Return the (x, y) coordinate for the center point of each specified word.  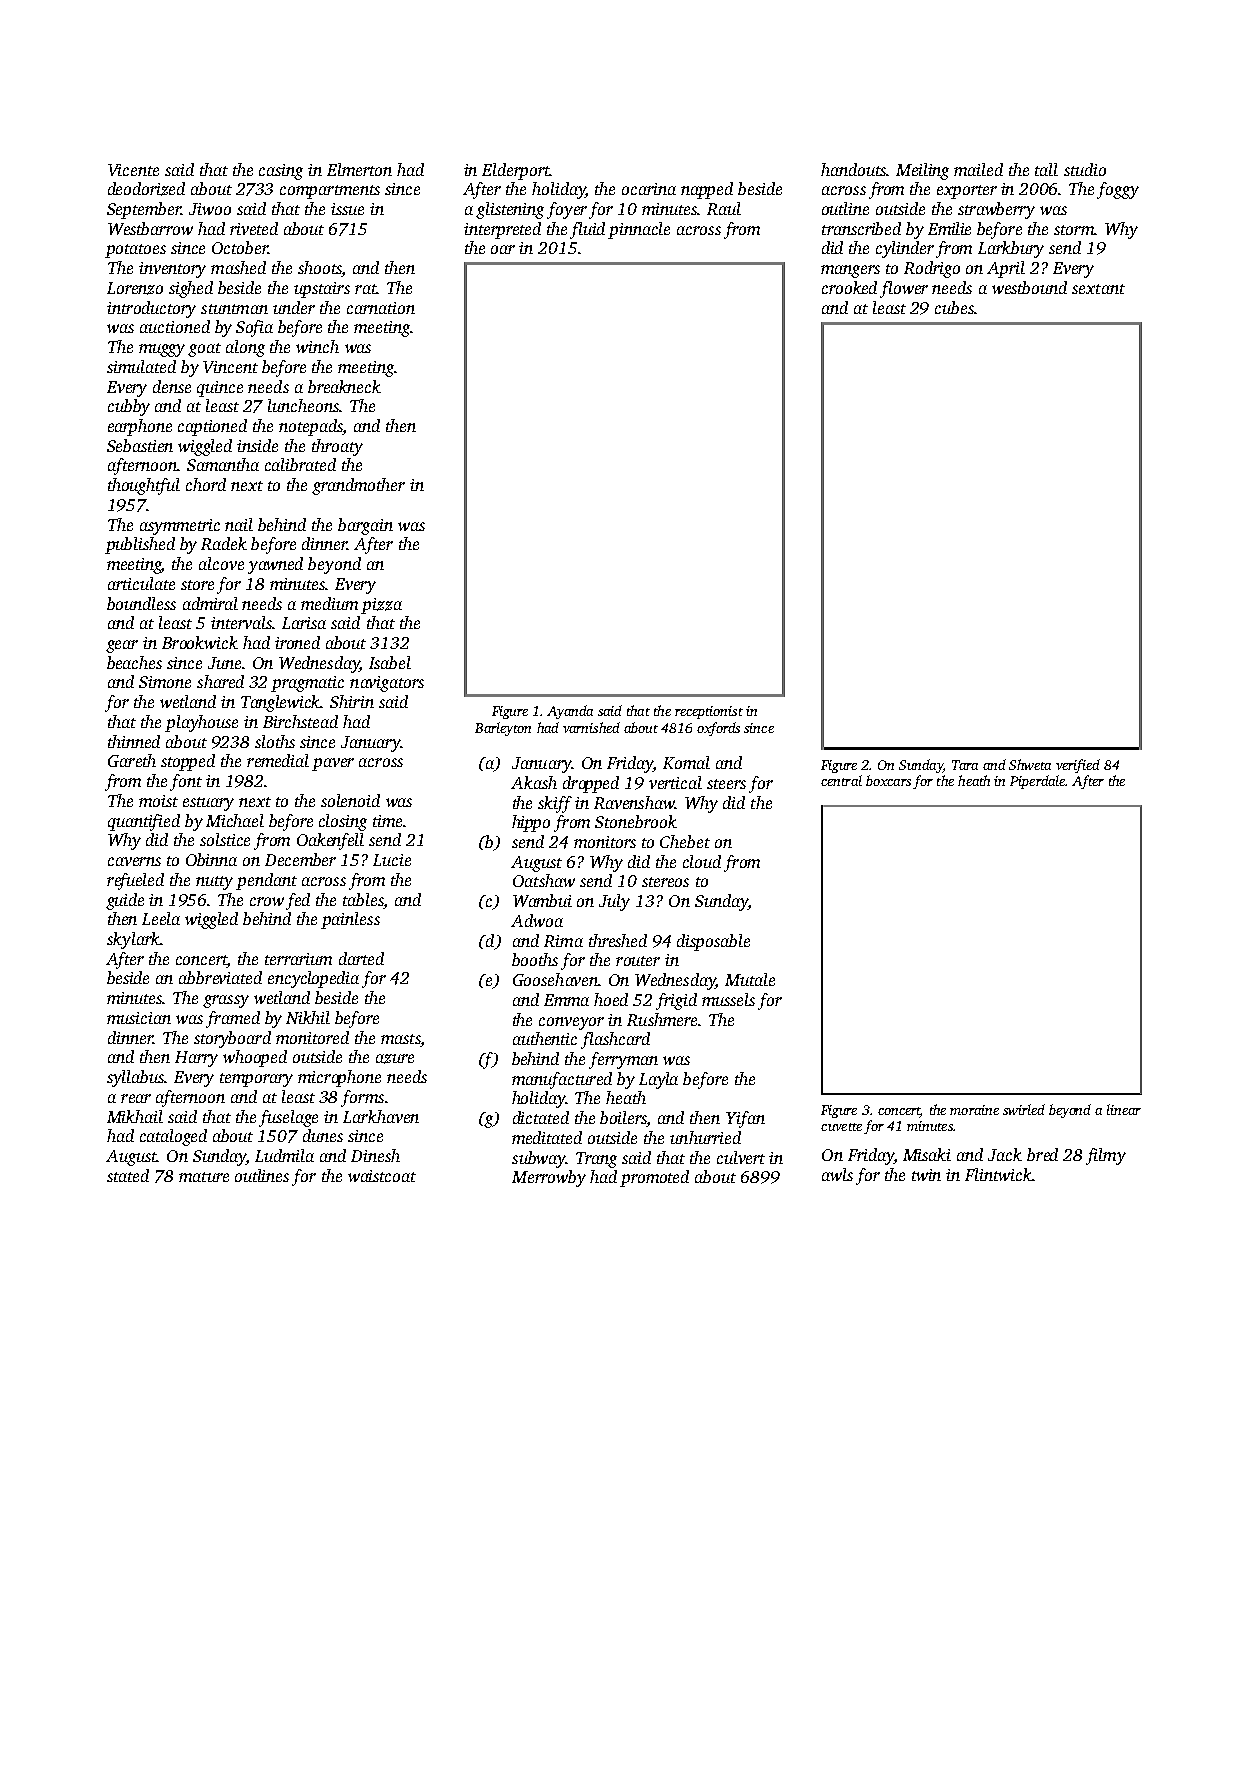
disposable (713, 942)
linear (1124, 1109)
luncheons (303, 405)
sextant (1098, 289)
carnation (381, 308)
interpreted (502, 230)
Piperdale (1038, 782)
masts (400, 1039)
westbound (1029, 287)
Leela (161, 918)
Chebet (685, 841)
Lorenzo (135, 288)
